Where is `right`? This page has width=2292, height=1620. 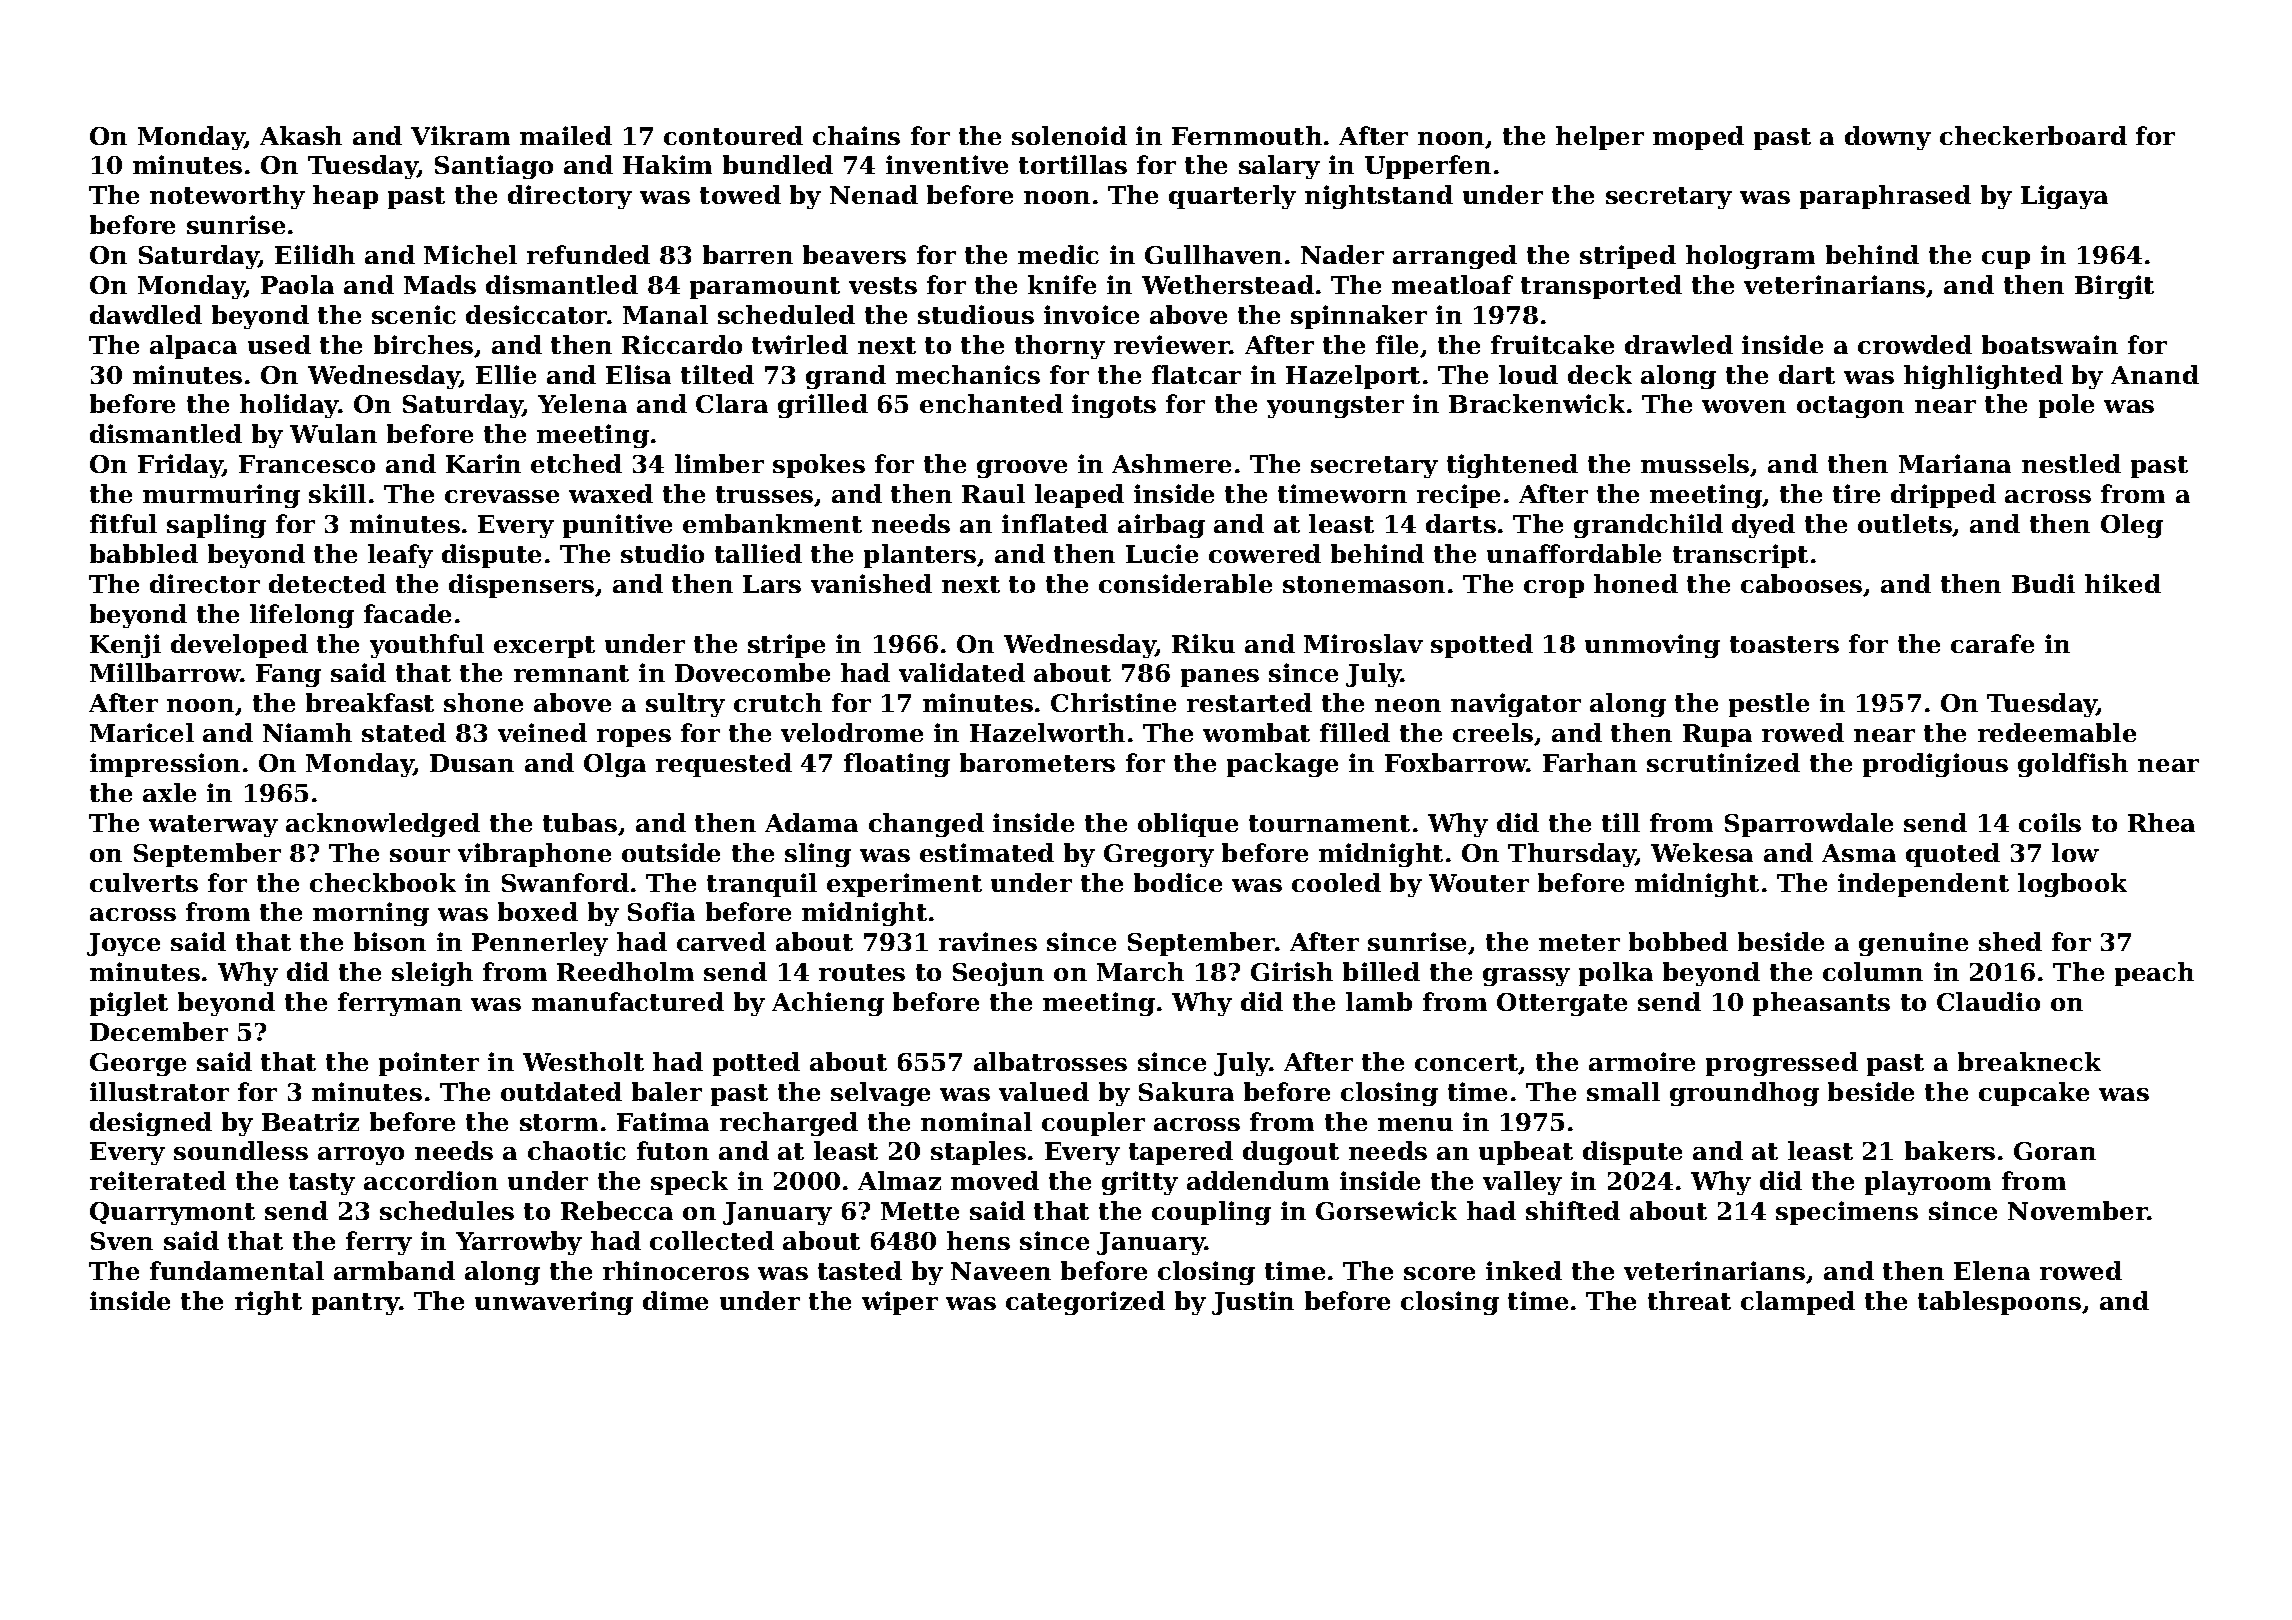 right is located at coordinates (268, 1303).
